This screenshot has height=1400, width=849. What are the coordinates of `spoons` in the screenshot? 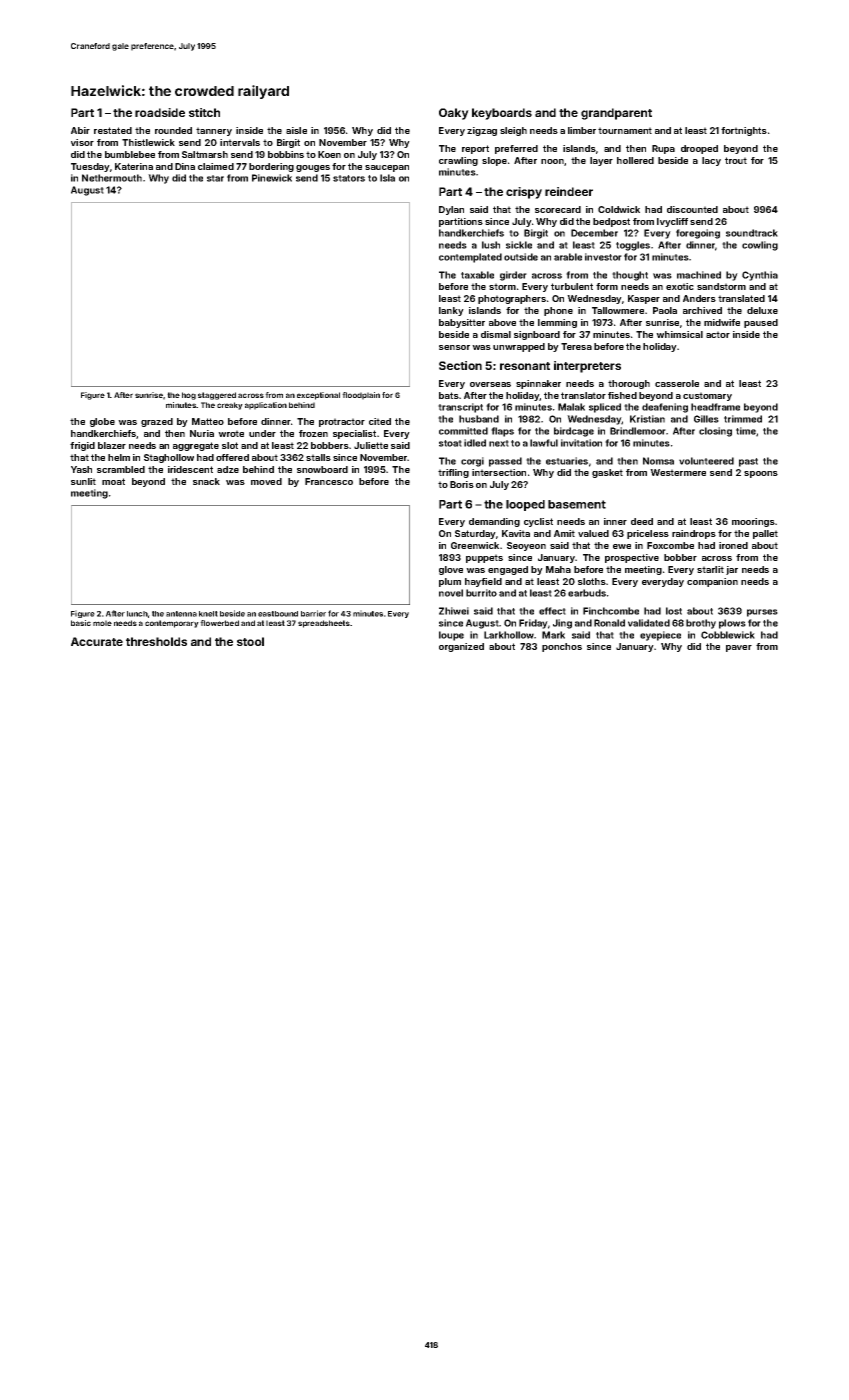 It's located at (761, 474).
